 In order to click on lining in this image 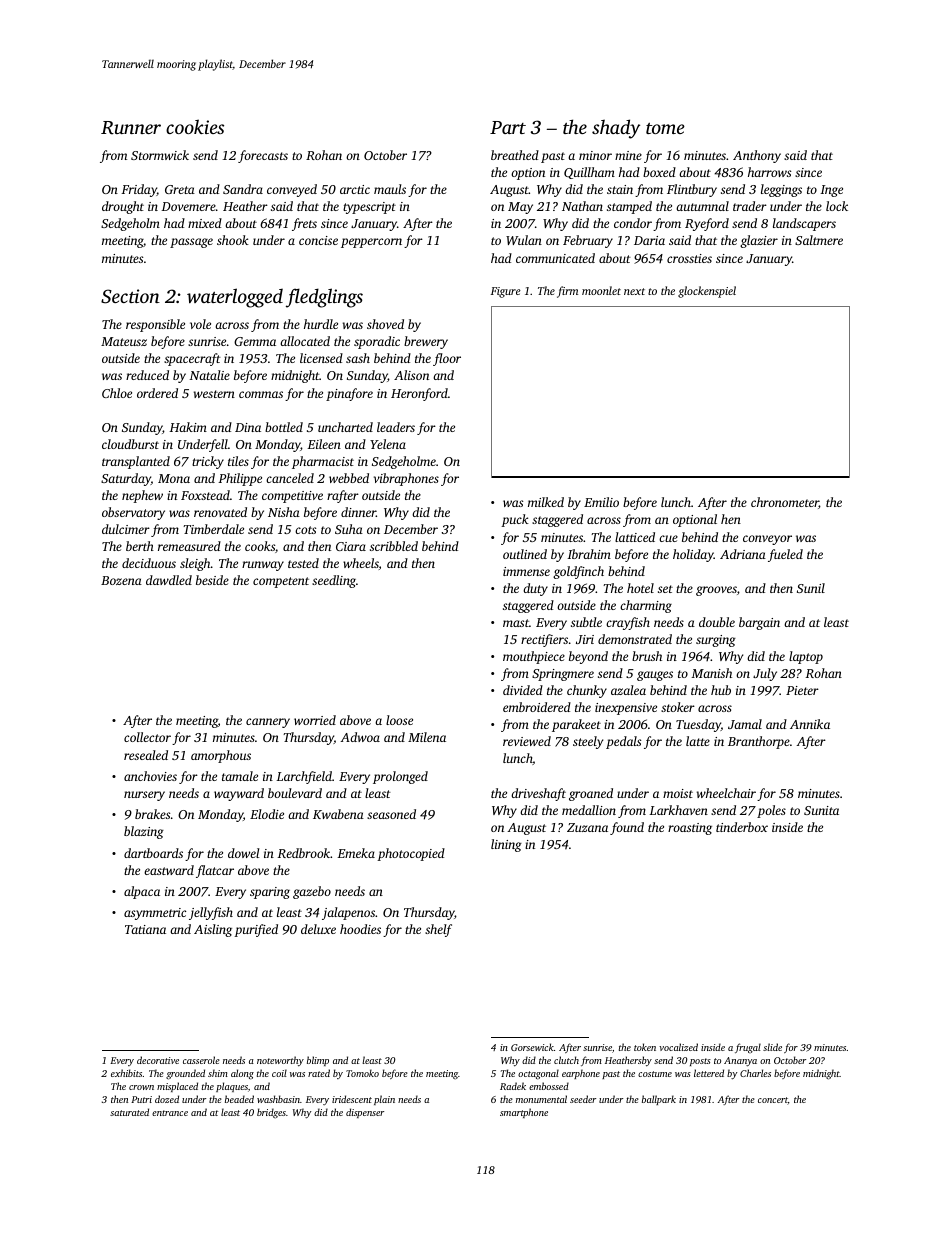, I will do `click(506, 845)`.
